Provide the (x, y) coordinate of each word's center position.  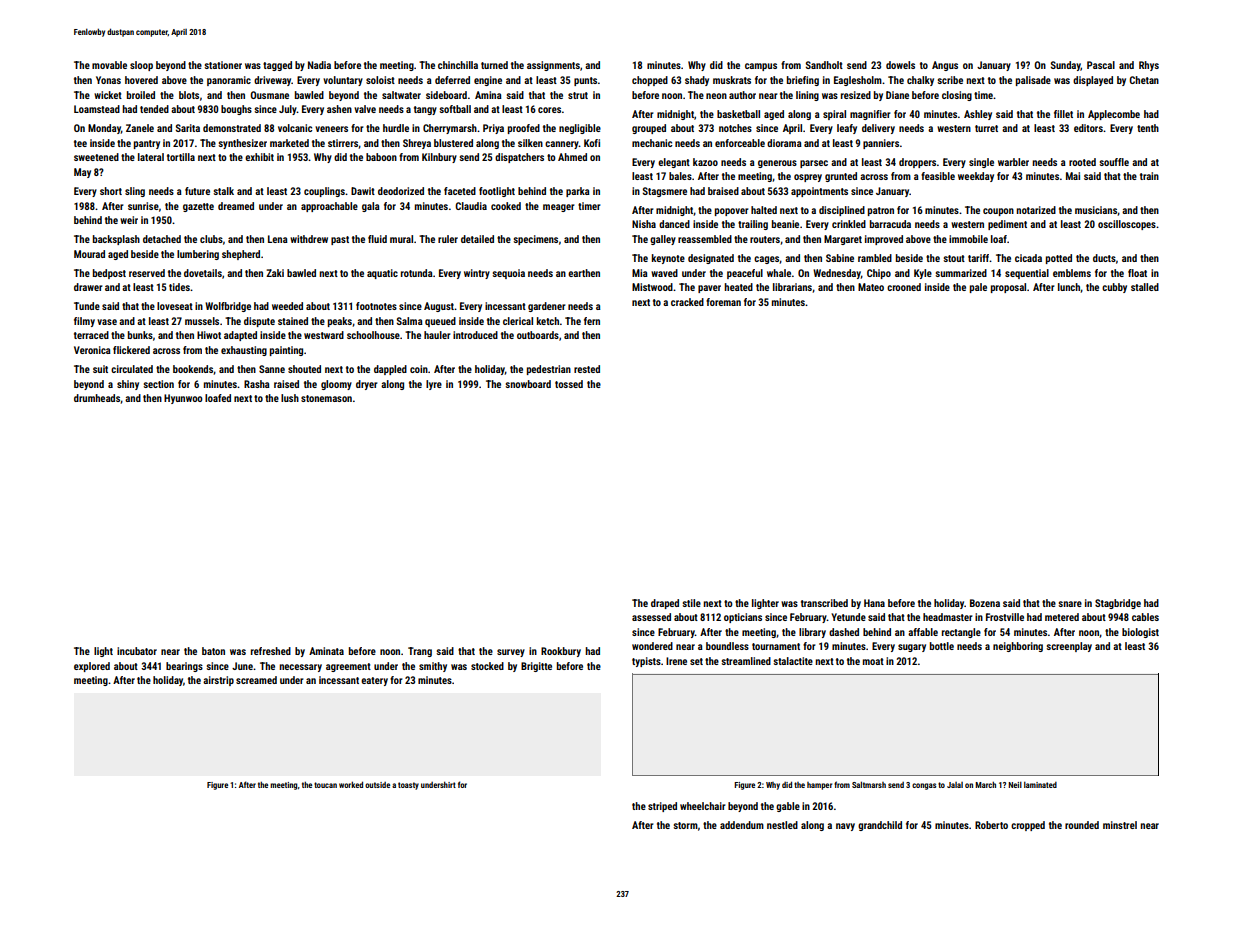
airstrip (218, 681)
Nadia (319, 65)
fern (592, 321)
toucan (325, 785)
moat (873, 661)
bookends (193, 369)
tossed (569, 384)
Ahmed (572, 157)
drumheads (97, 399)
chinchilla (458, 65)
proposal (1008, 288)
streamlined (746, 661)
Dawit (363, 191)
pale (978, 288)
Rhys (1149, 66)
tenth (1148, 128)
